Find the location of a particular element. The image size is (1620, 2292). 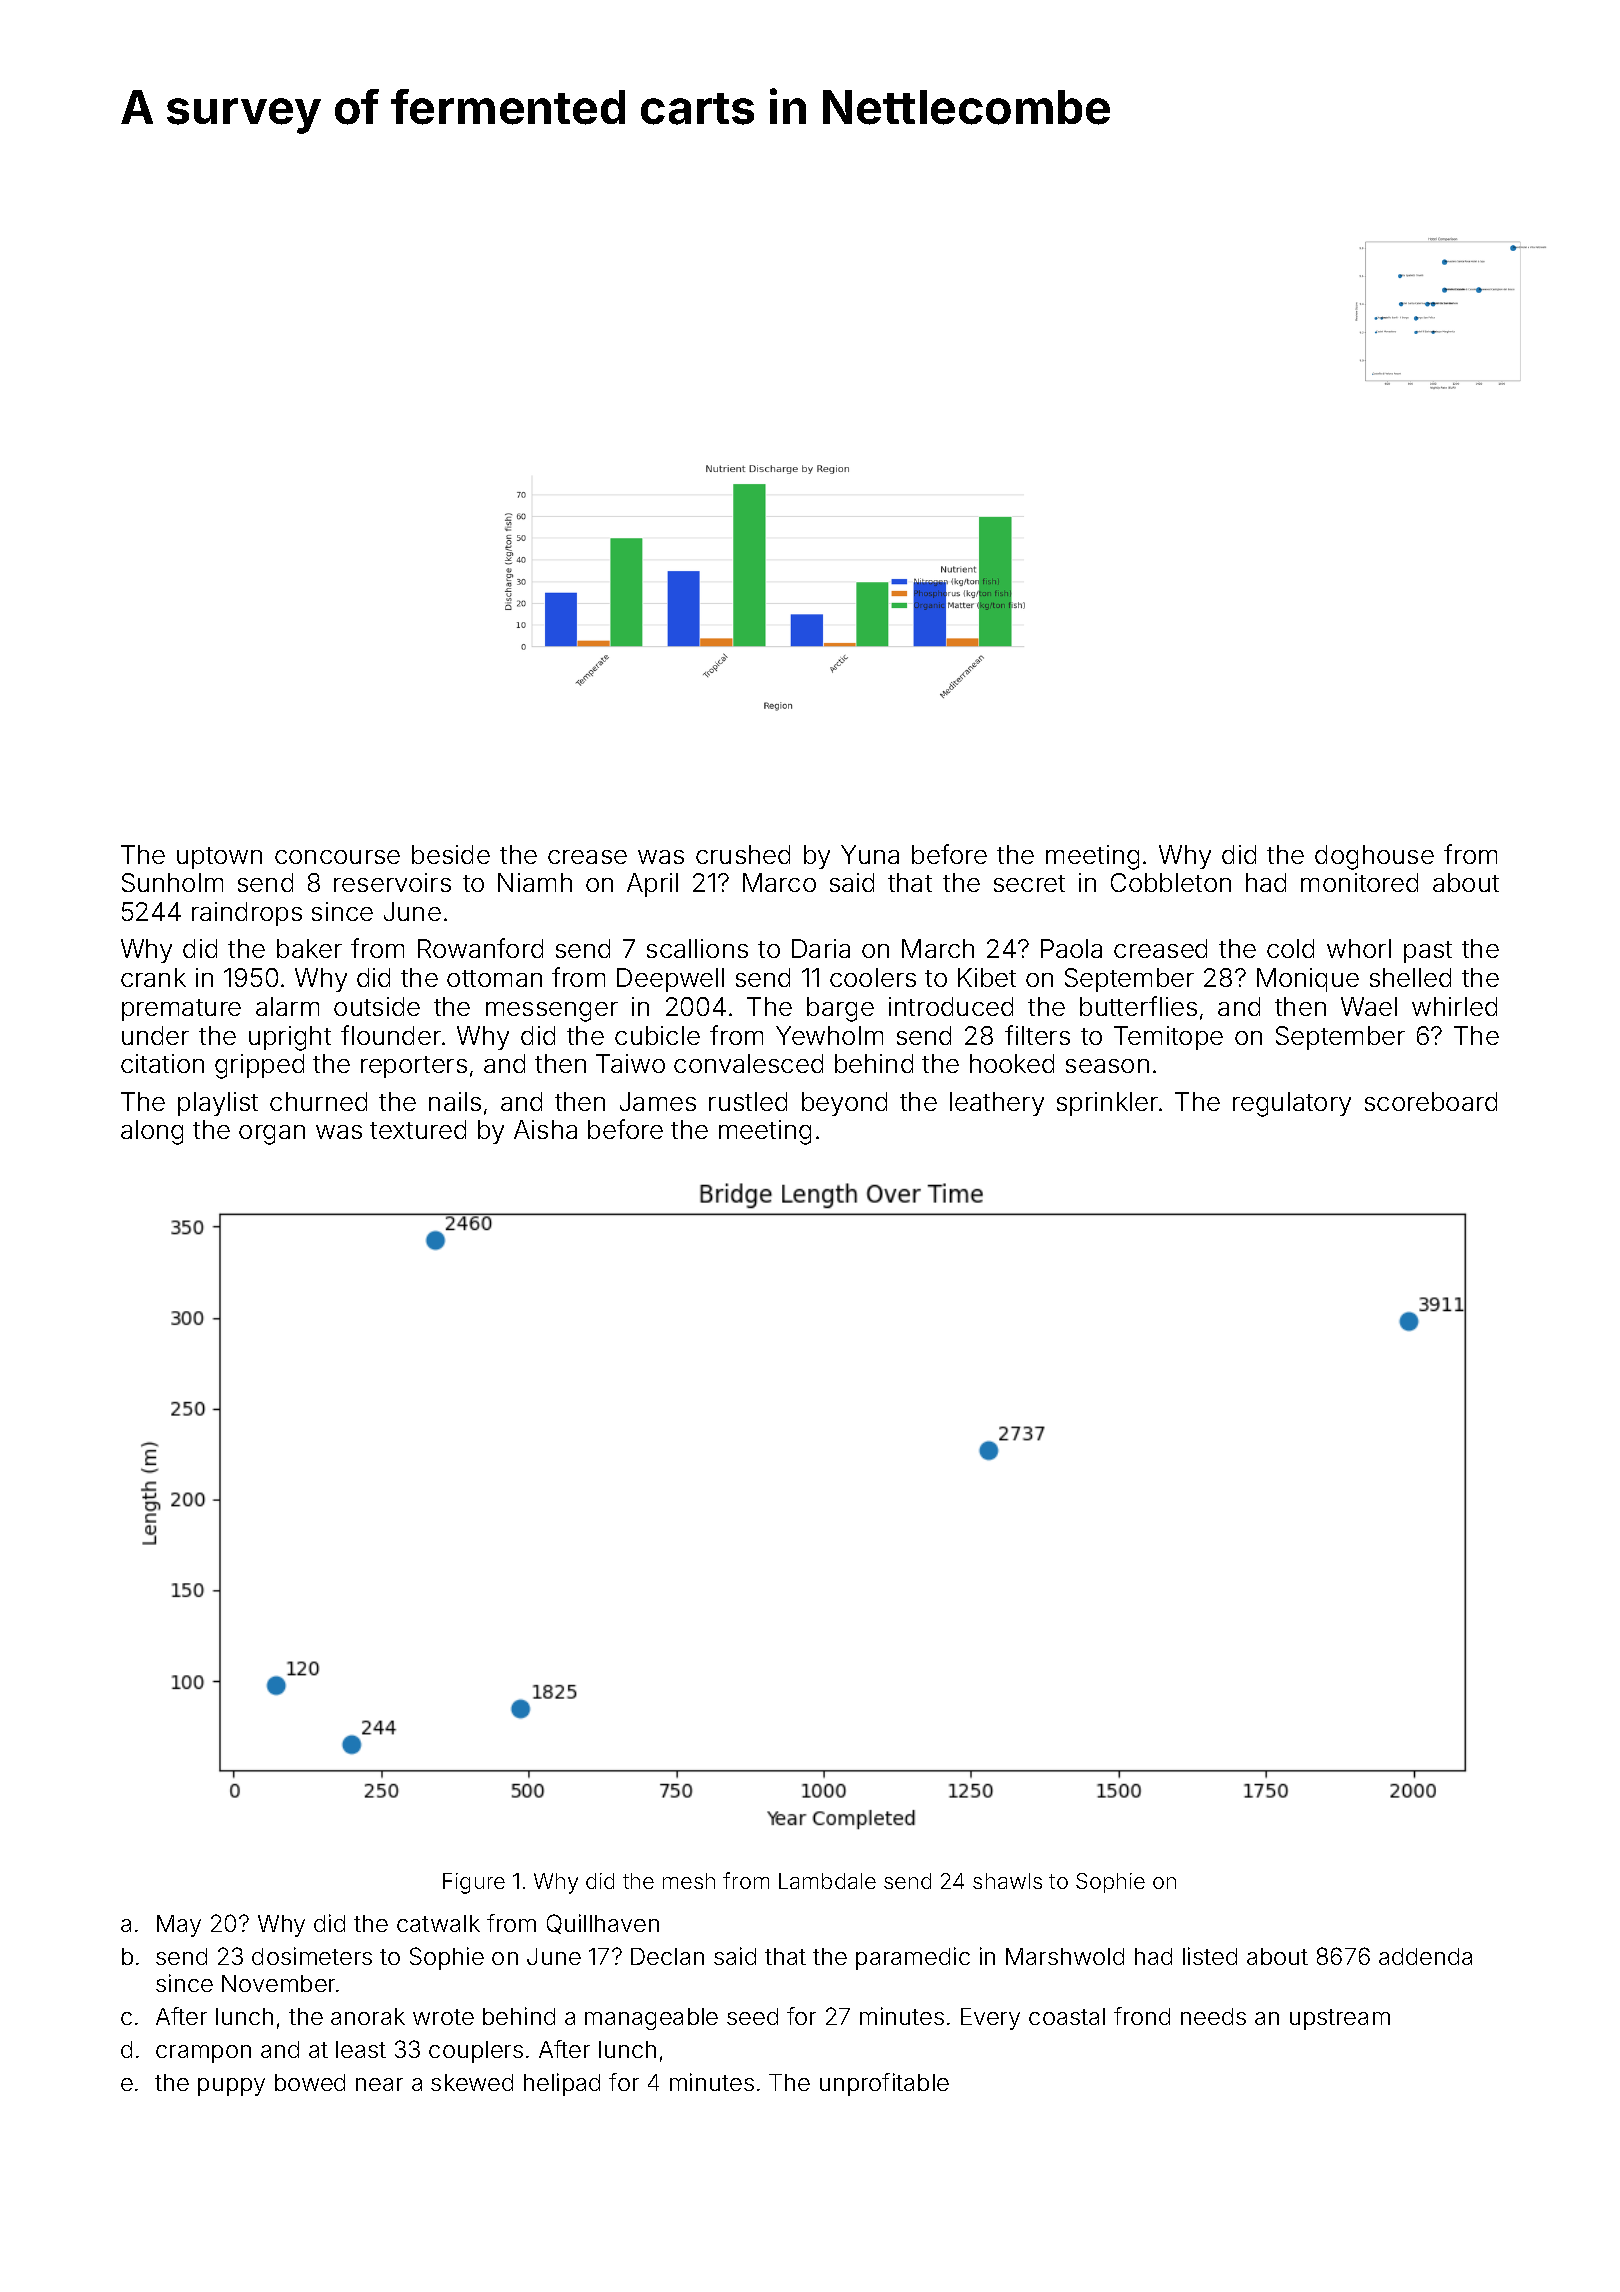

shawls is located at coordinates (1007, 1881).
